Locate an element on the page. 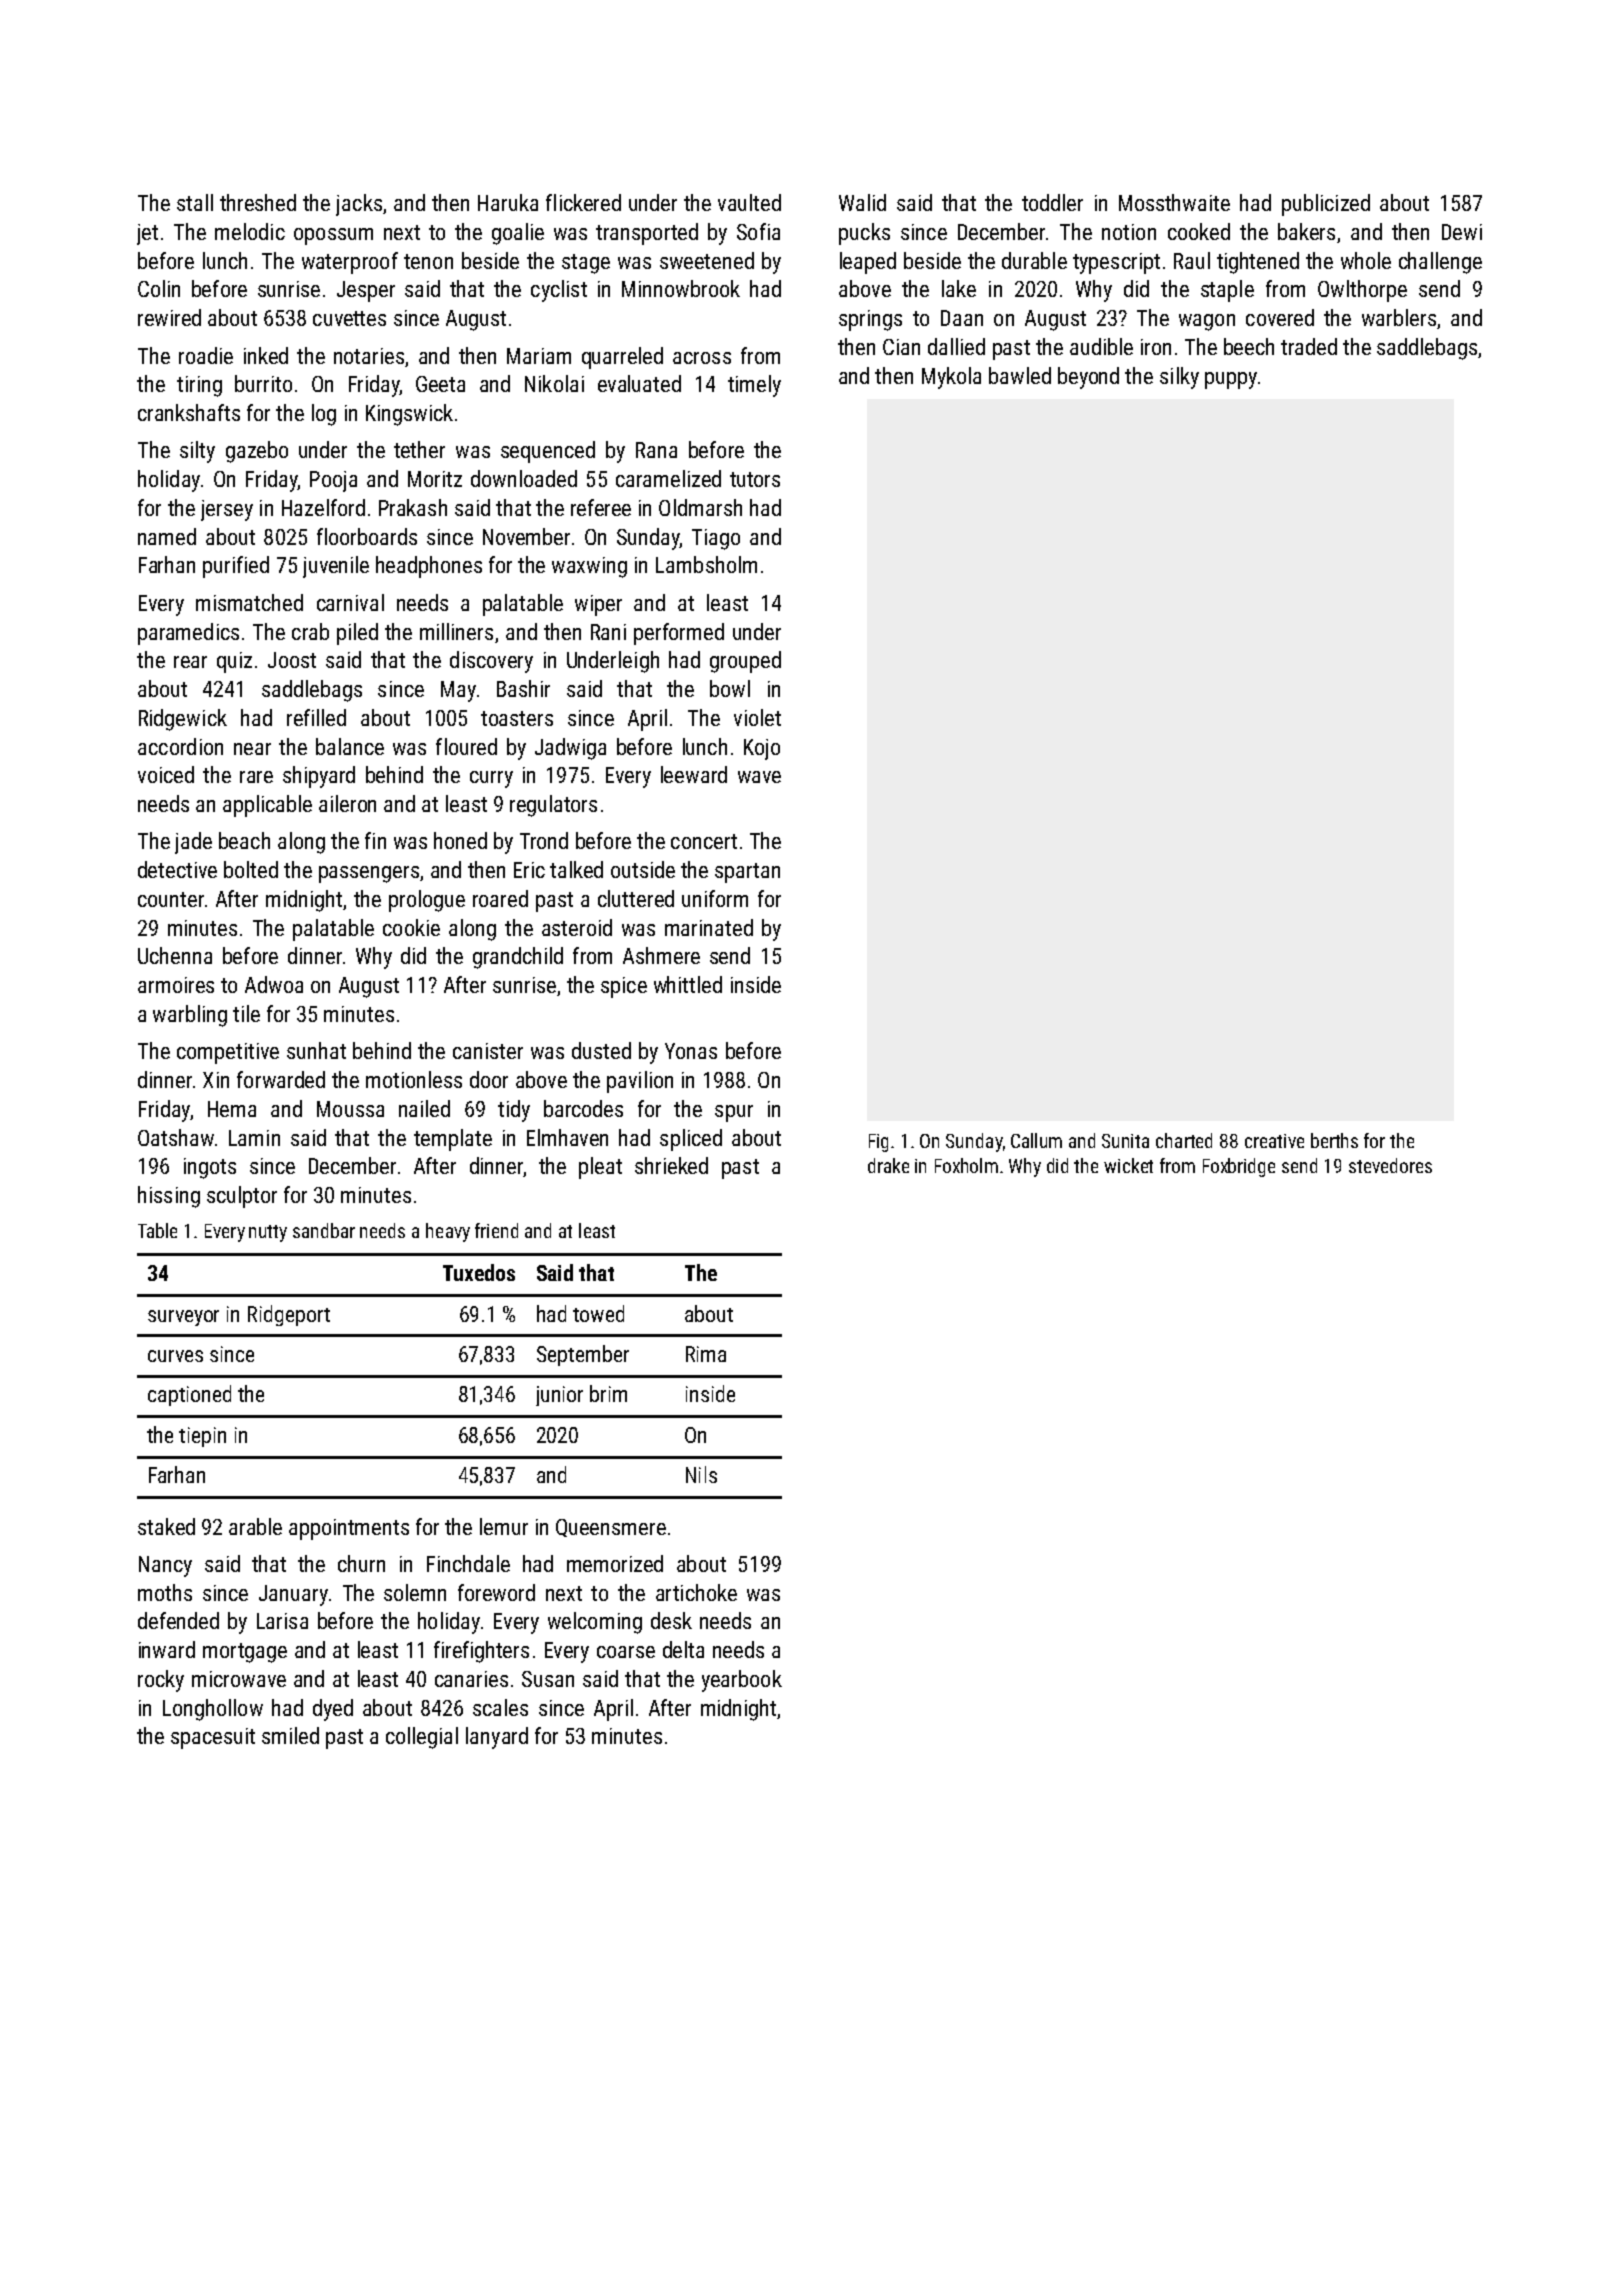 The image size is (1620, 2292). lanyard is located at coordinates (497, 1738).
